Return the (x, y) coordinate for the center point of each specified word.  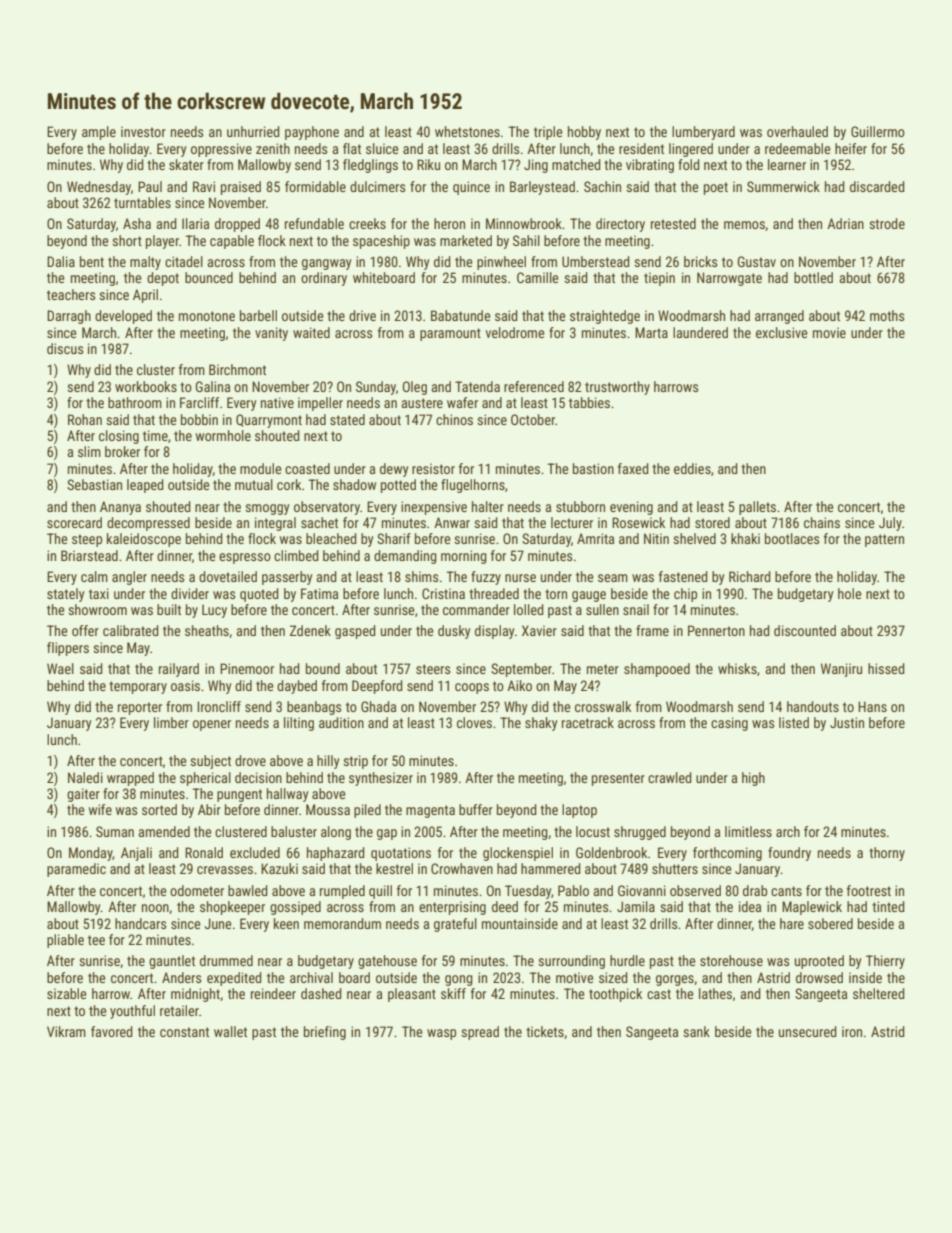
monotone (207, 316)
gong (459, 980)
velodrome (515, 332)
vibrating (650, 166)
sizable (67, 993)
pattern (884, 540)
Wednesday (99, 188)
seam (613, 578)
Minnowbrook (524, 223)
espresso (245, 558)
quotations (401, 854)
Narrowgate (729, 279)
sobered (830, 923)
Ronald (204, 852)
